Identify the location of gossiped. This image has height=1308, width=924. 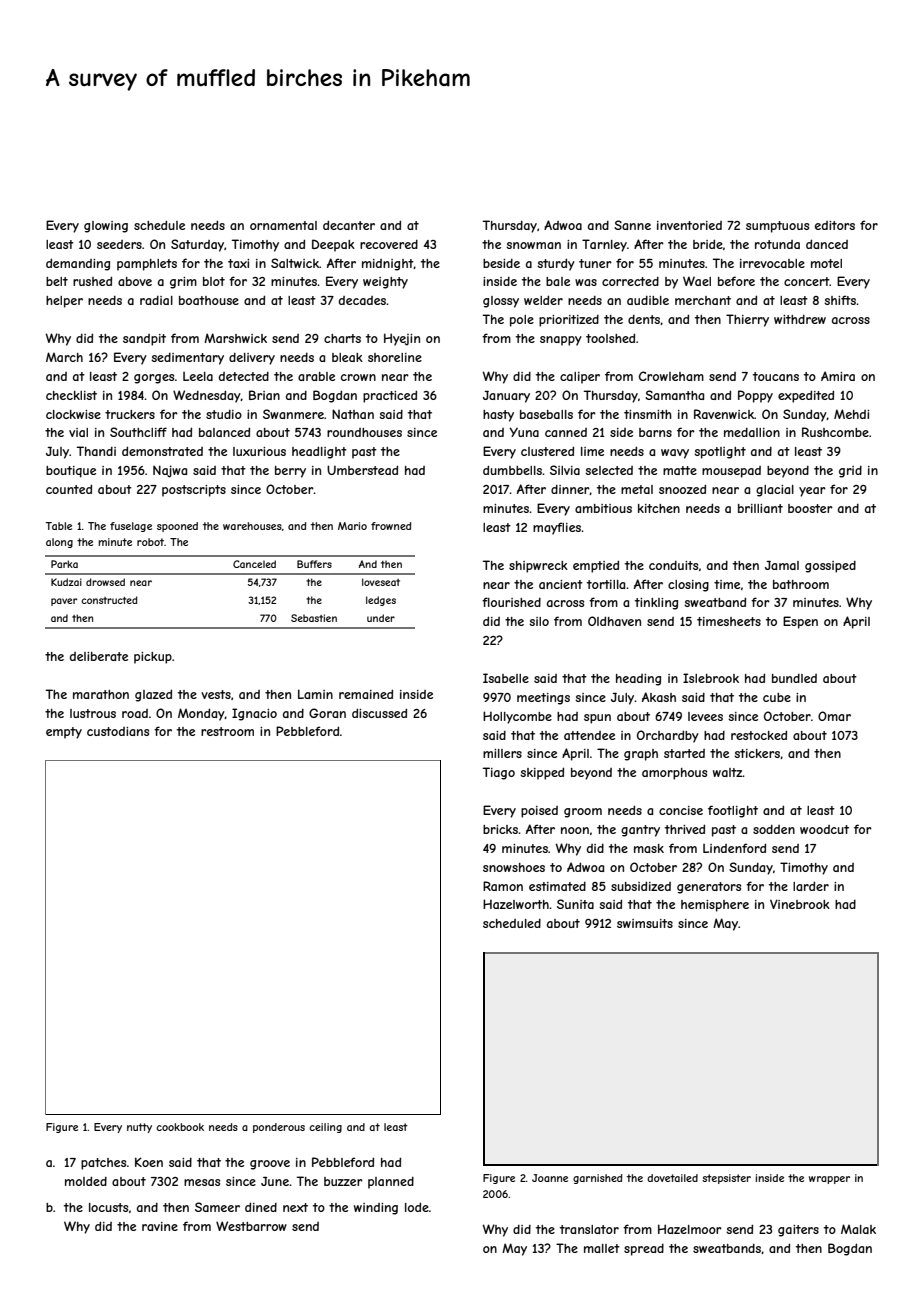
(830, 567).
